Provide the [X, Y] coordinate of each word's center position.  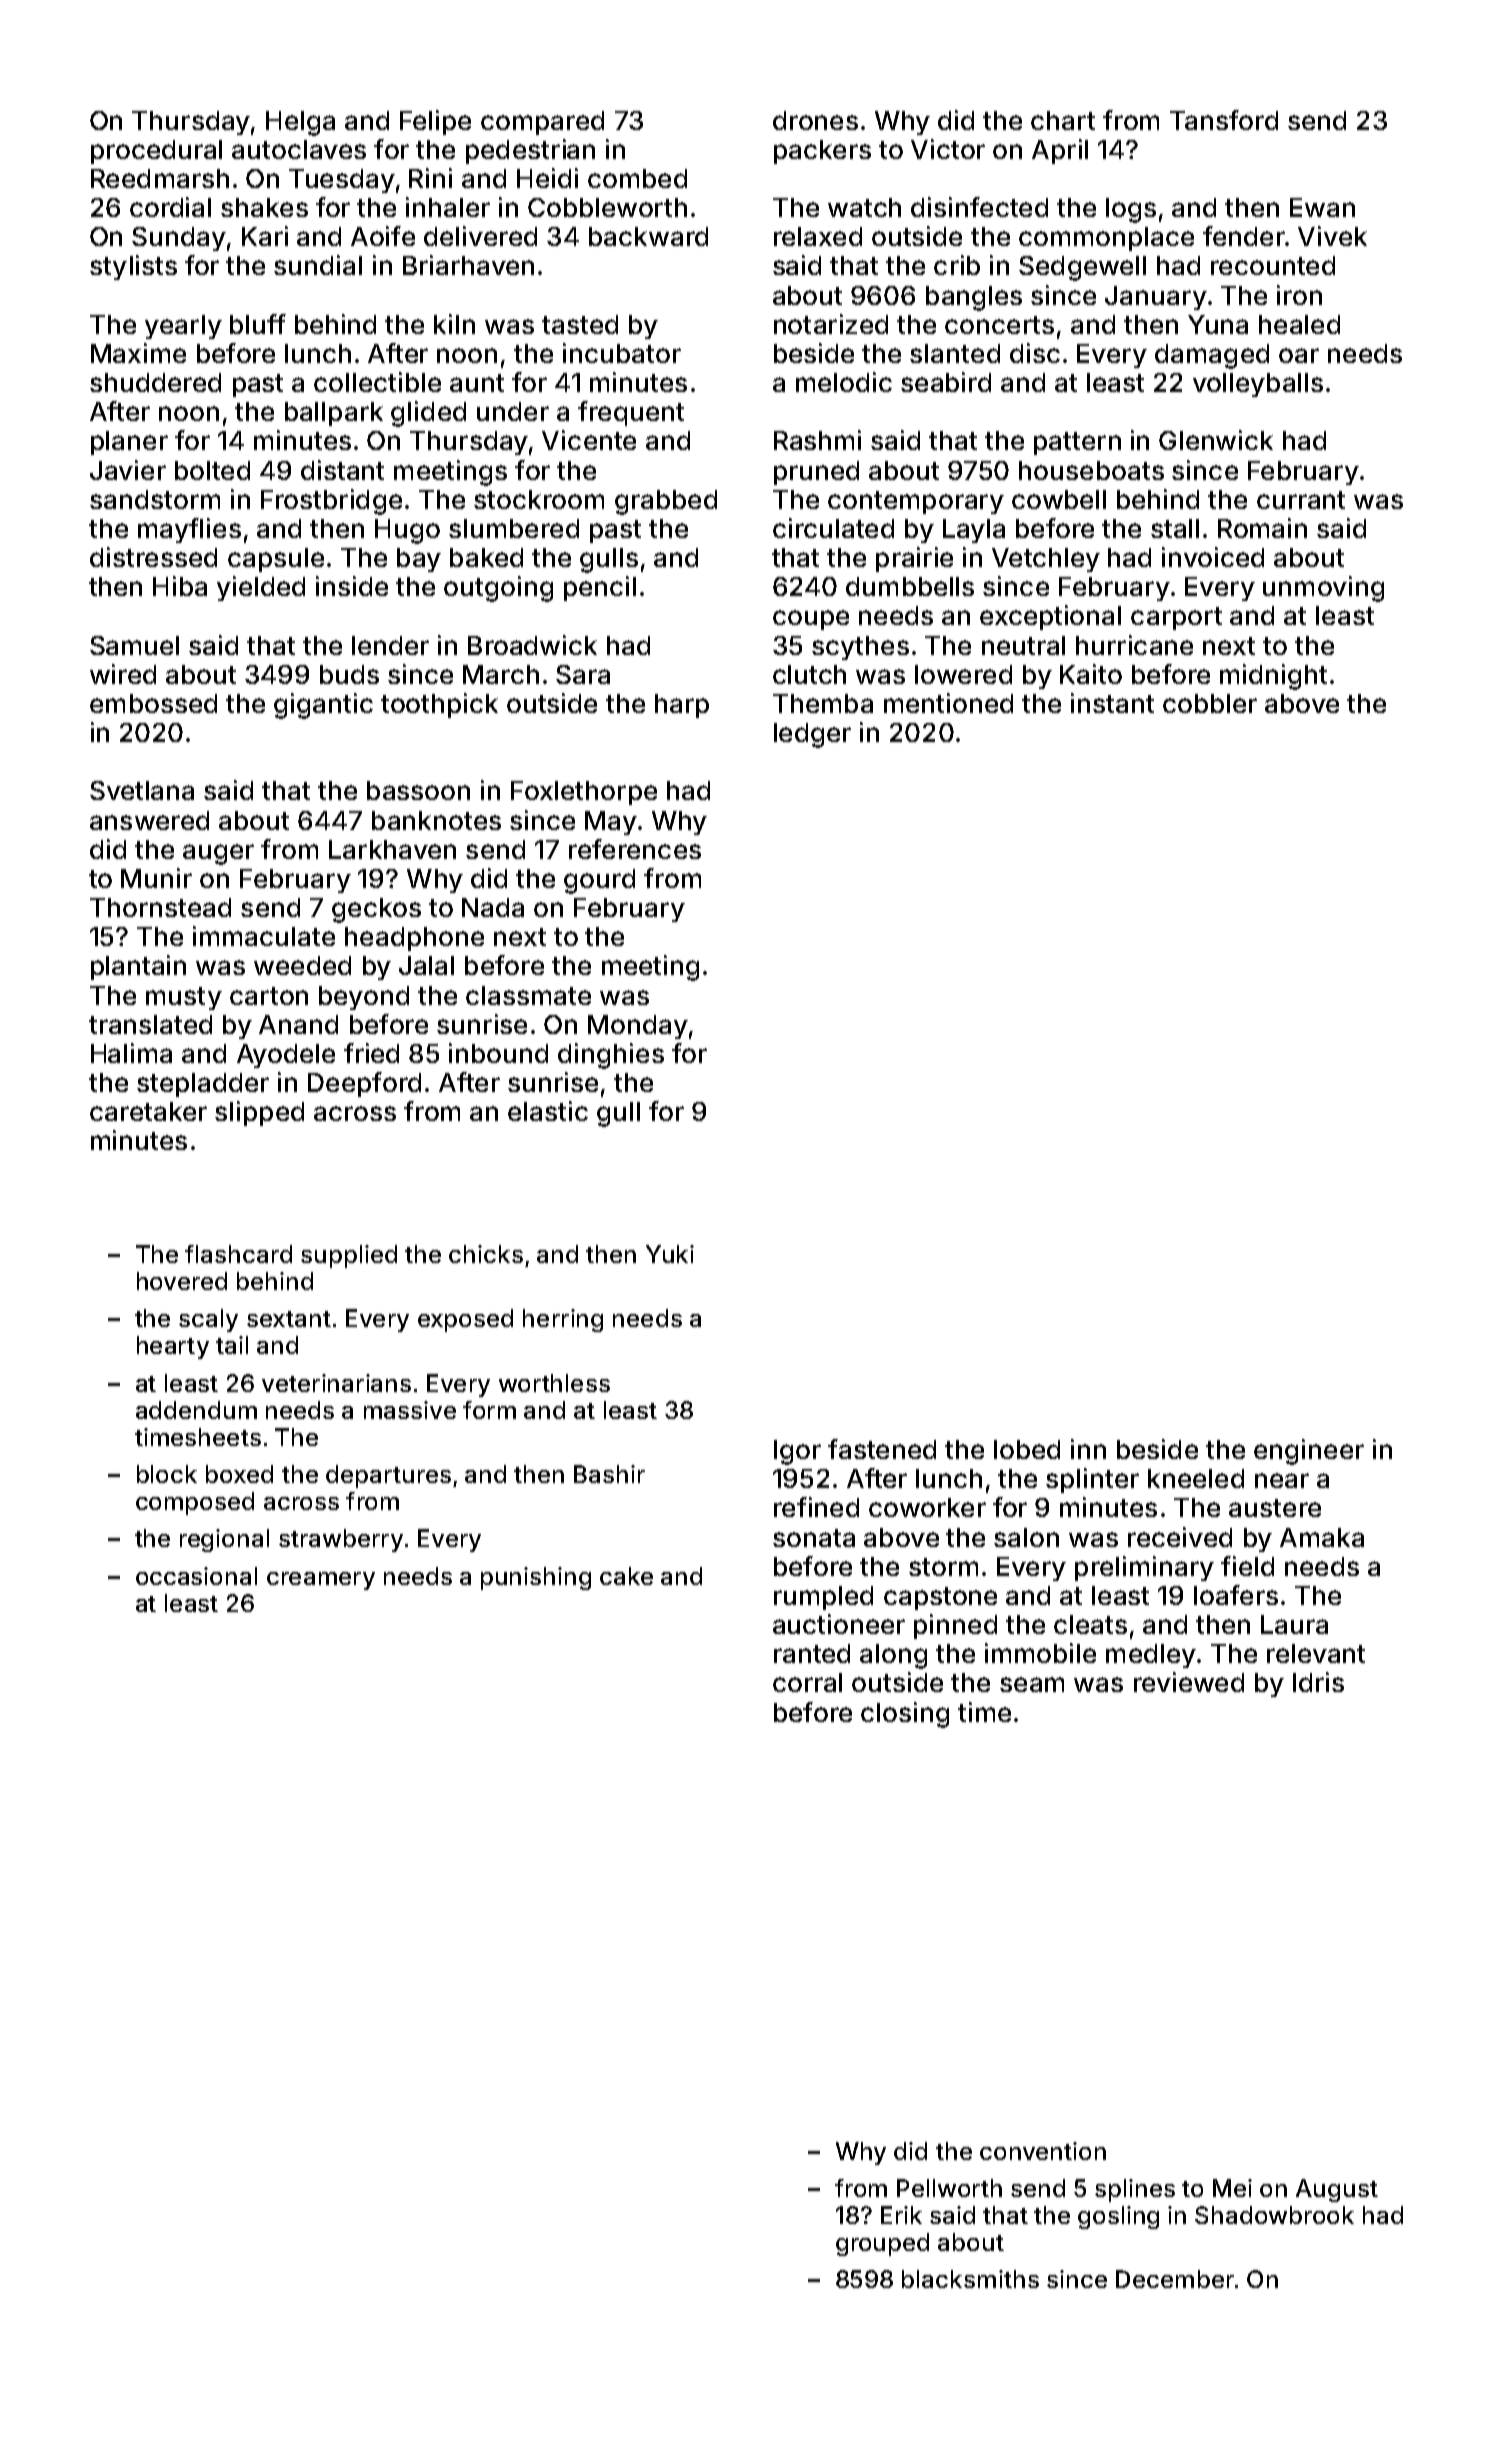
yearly [183, 327]
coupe [811, 620]
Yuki [670, 1254]
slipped [259, 1113]
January [1156, 298]
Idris [1318, 1682]
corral [807, 1682]
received [1180, 1537]
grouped [882, 2244]
